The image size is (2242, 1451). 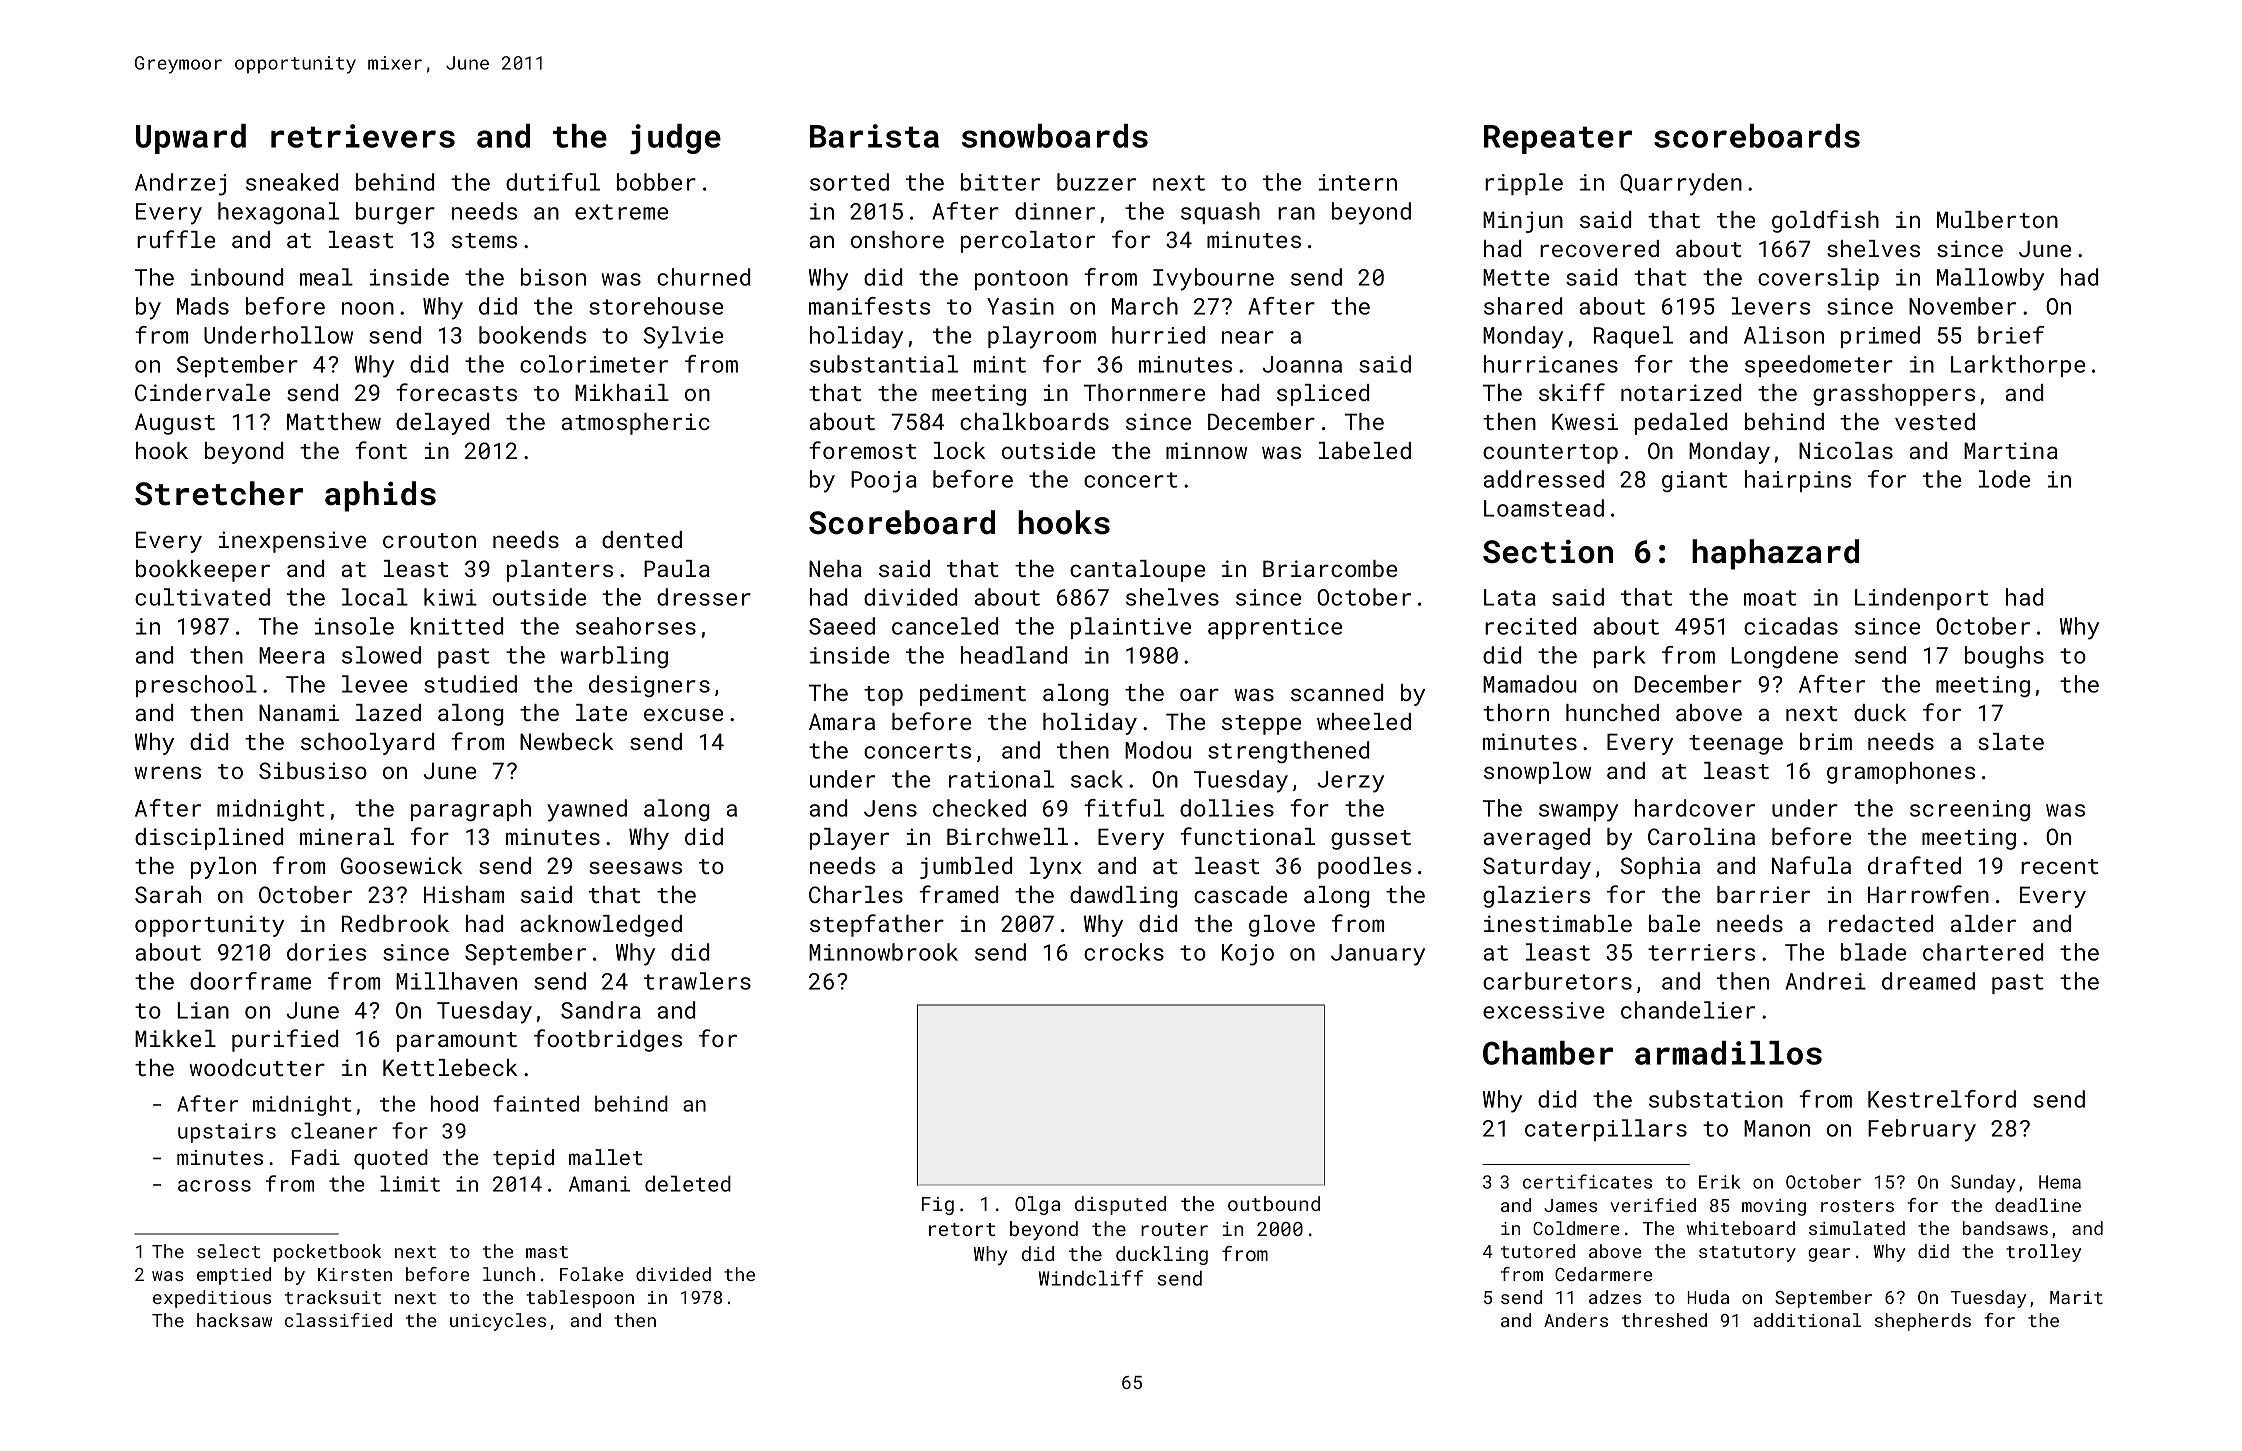 I want to click on Larkthorpe, so click(x=2018, y=366).
